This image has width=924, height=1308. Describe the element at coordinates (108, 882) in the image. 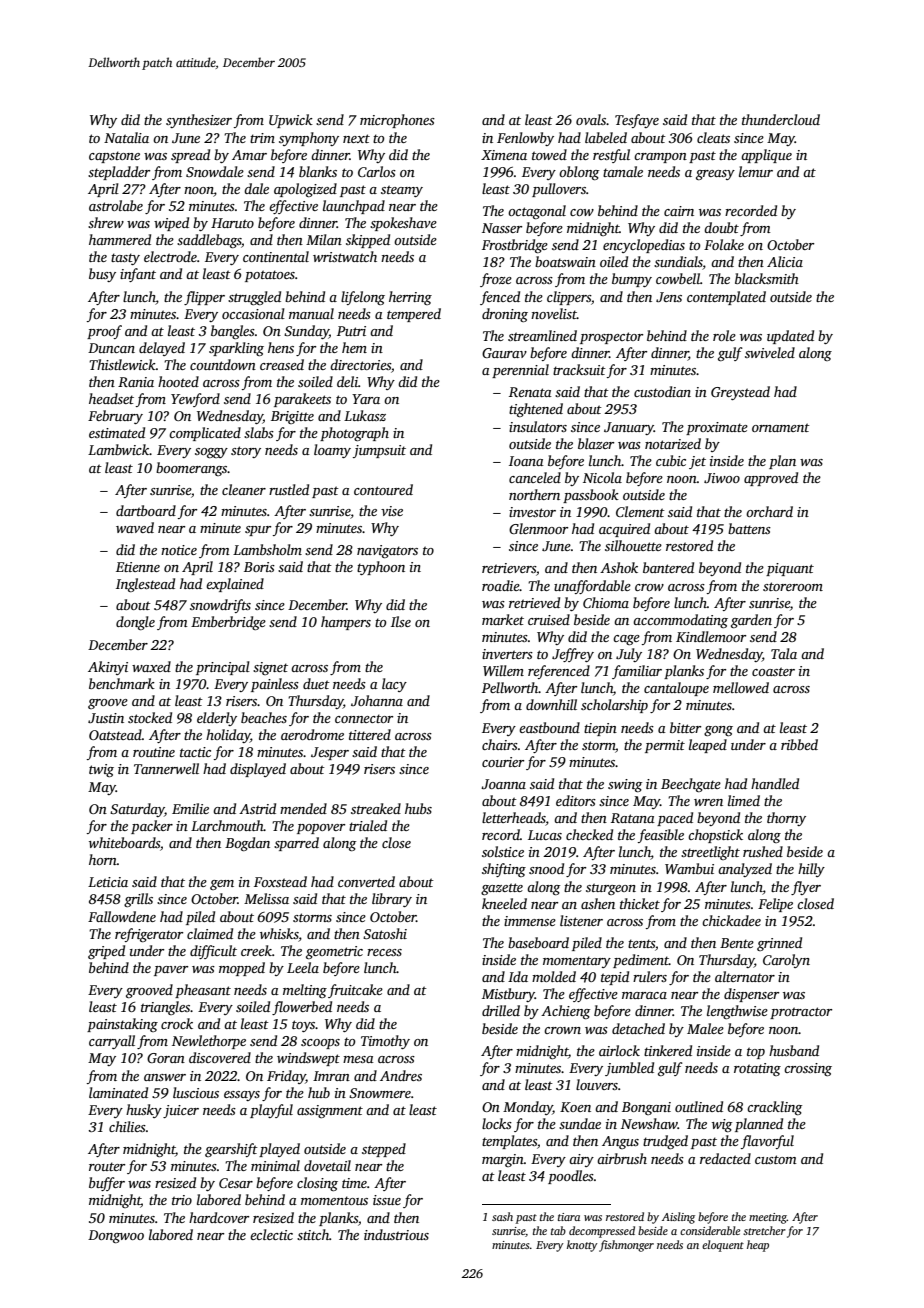

I see `Leticia` at that location.
